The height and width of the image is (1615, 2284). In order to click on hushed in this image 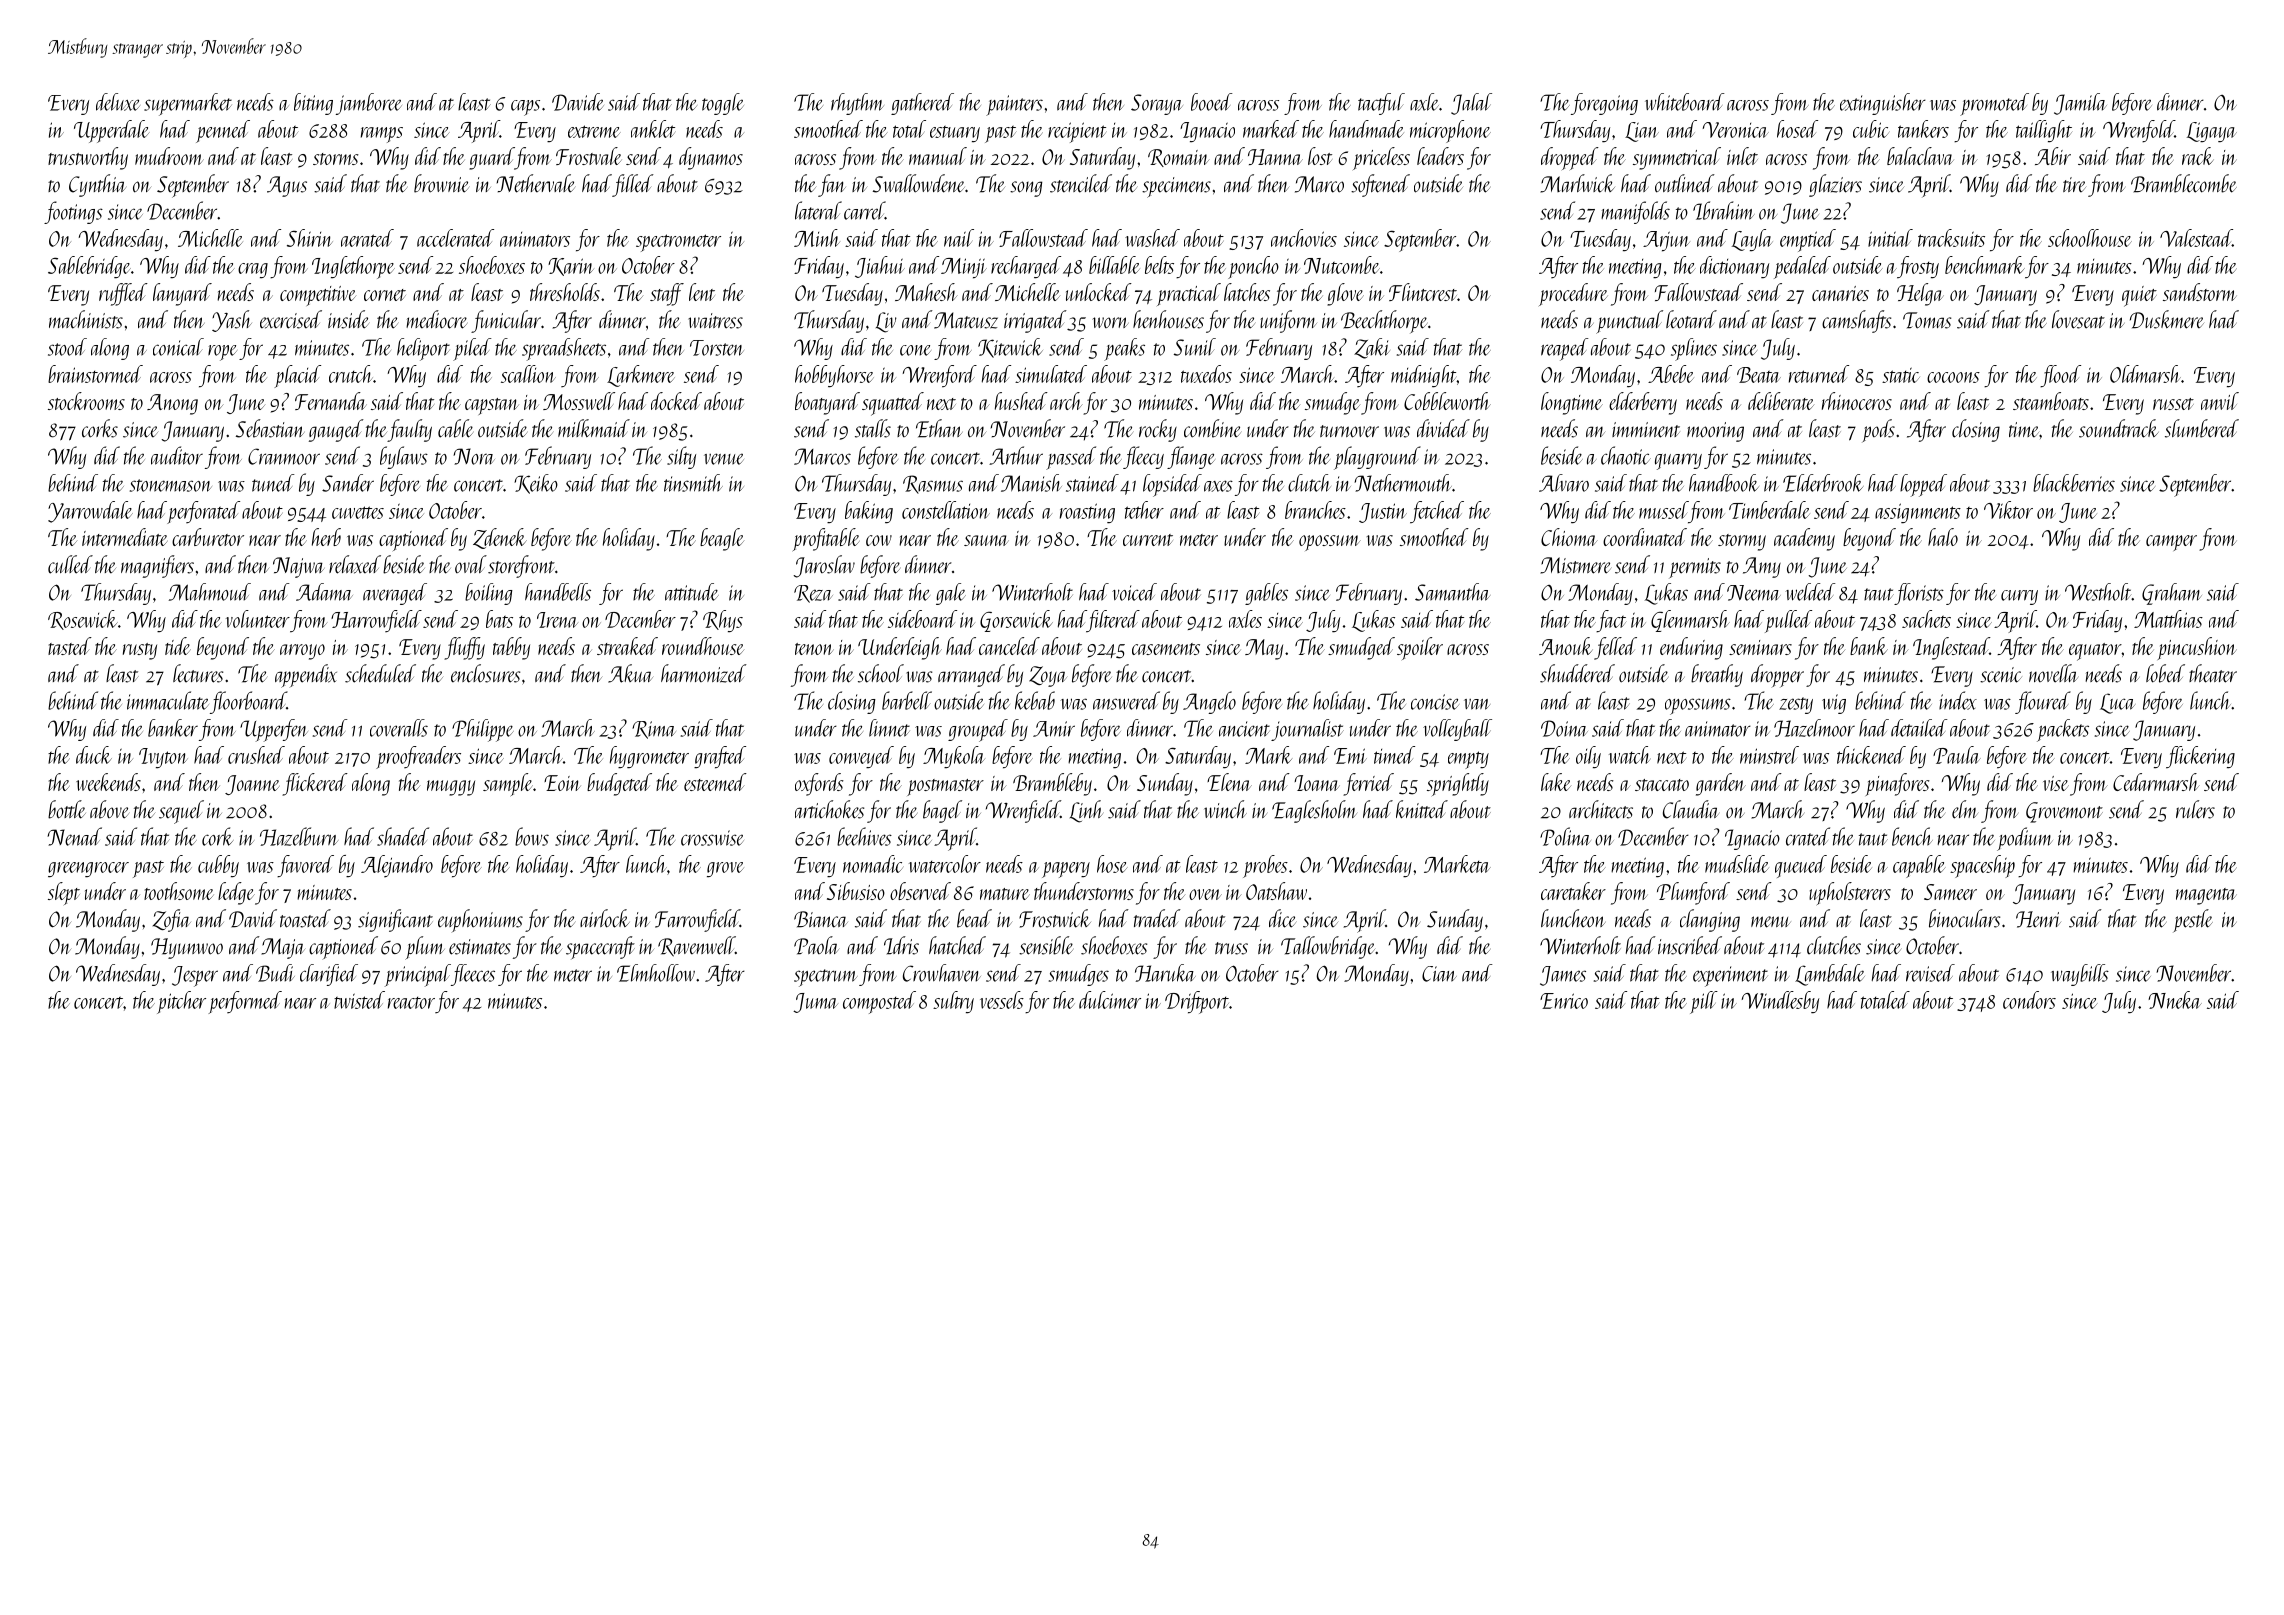, I will do `click(1021, 401)`.
